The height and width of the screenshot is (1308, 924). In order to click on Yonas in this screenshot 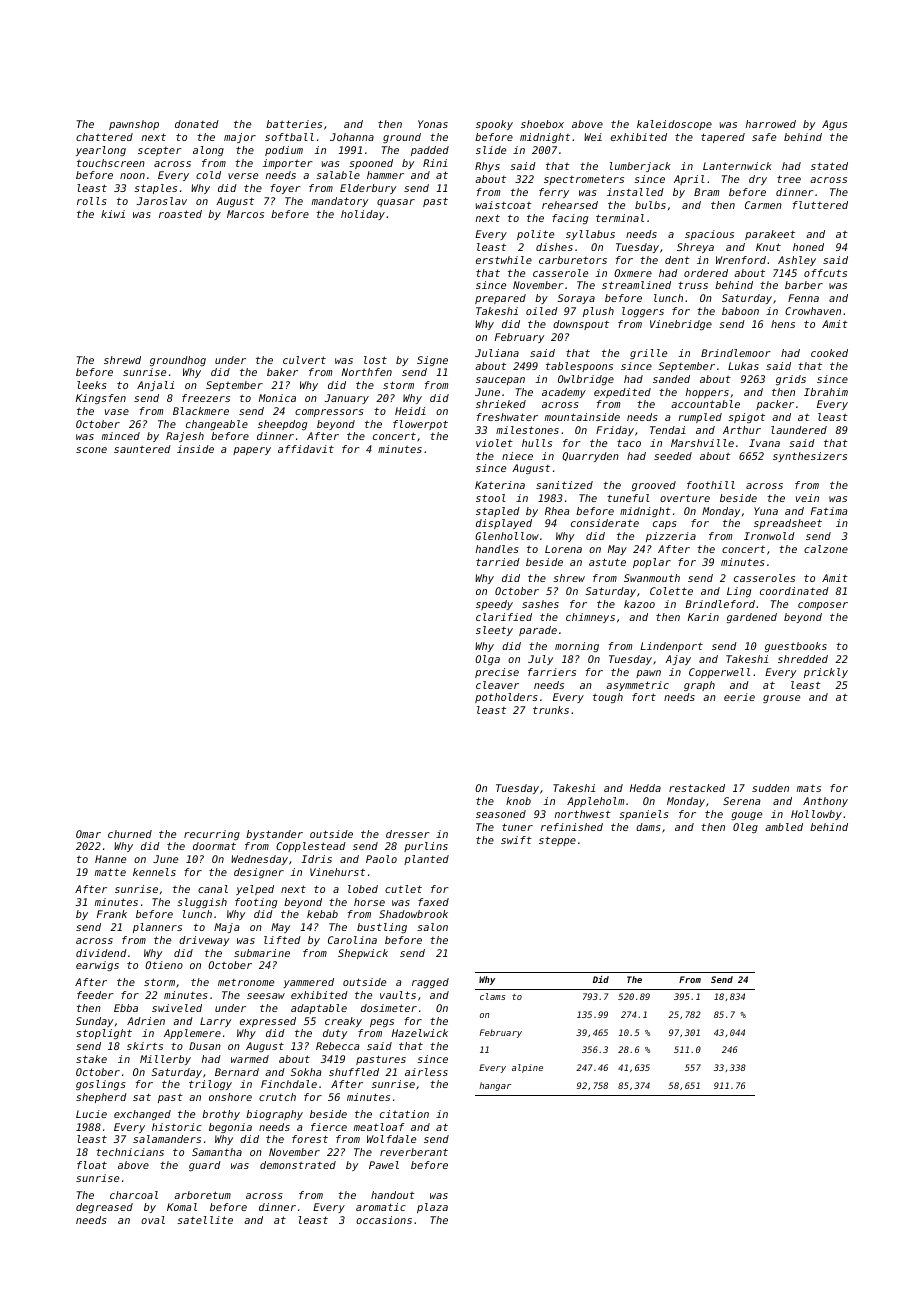, I will do `click(433, 124)`.
